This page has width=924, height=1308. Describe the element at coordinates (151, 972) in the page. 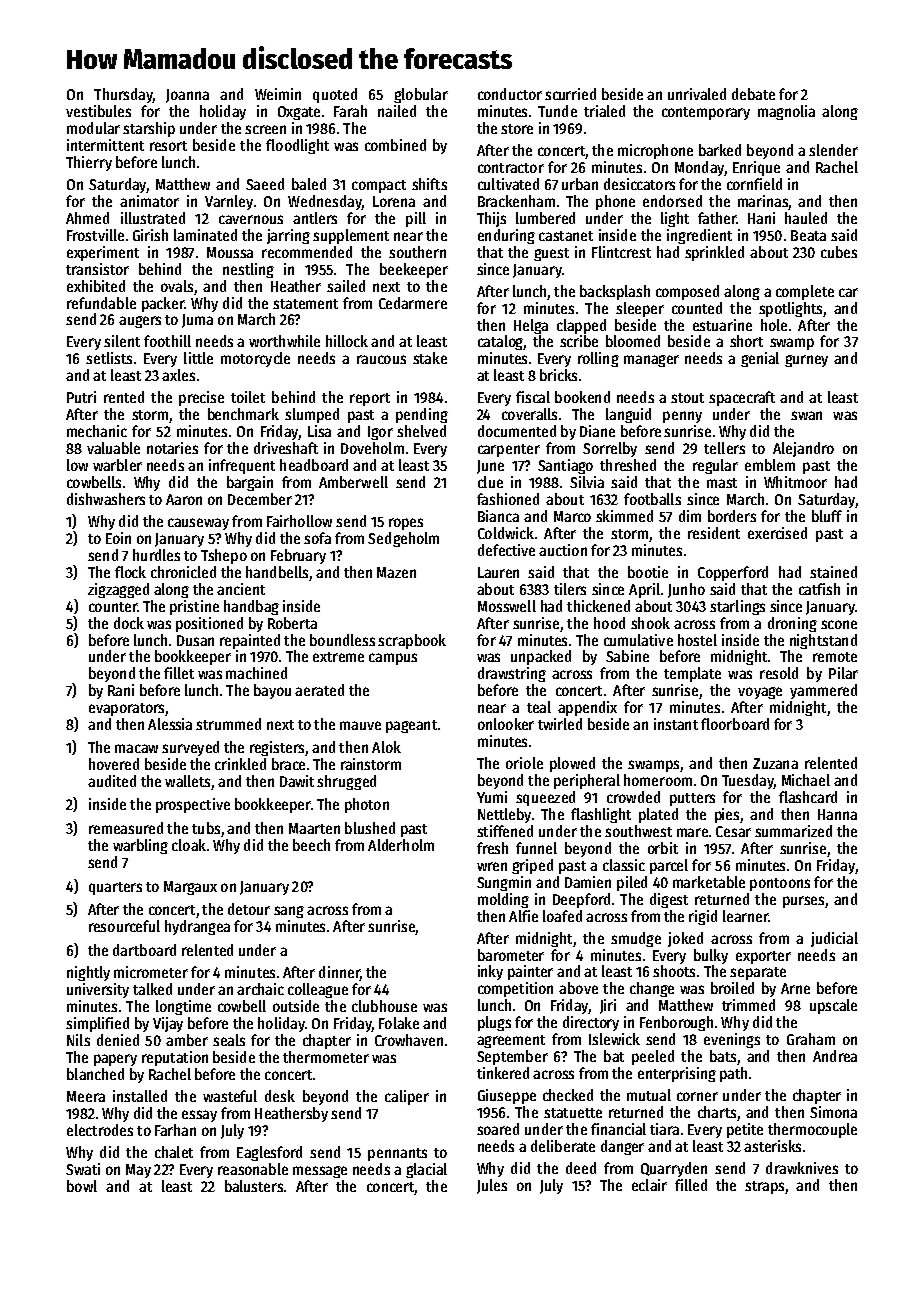

I see `micrometer` at that location.
